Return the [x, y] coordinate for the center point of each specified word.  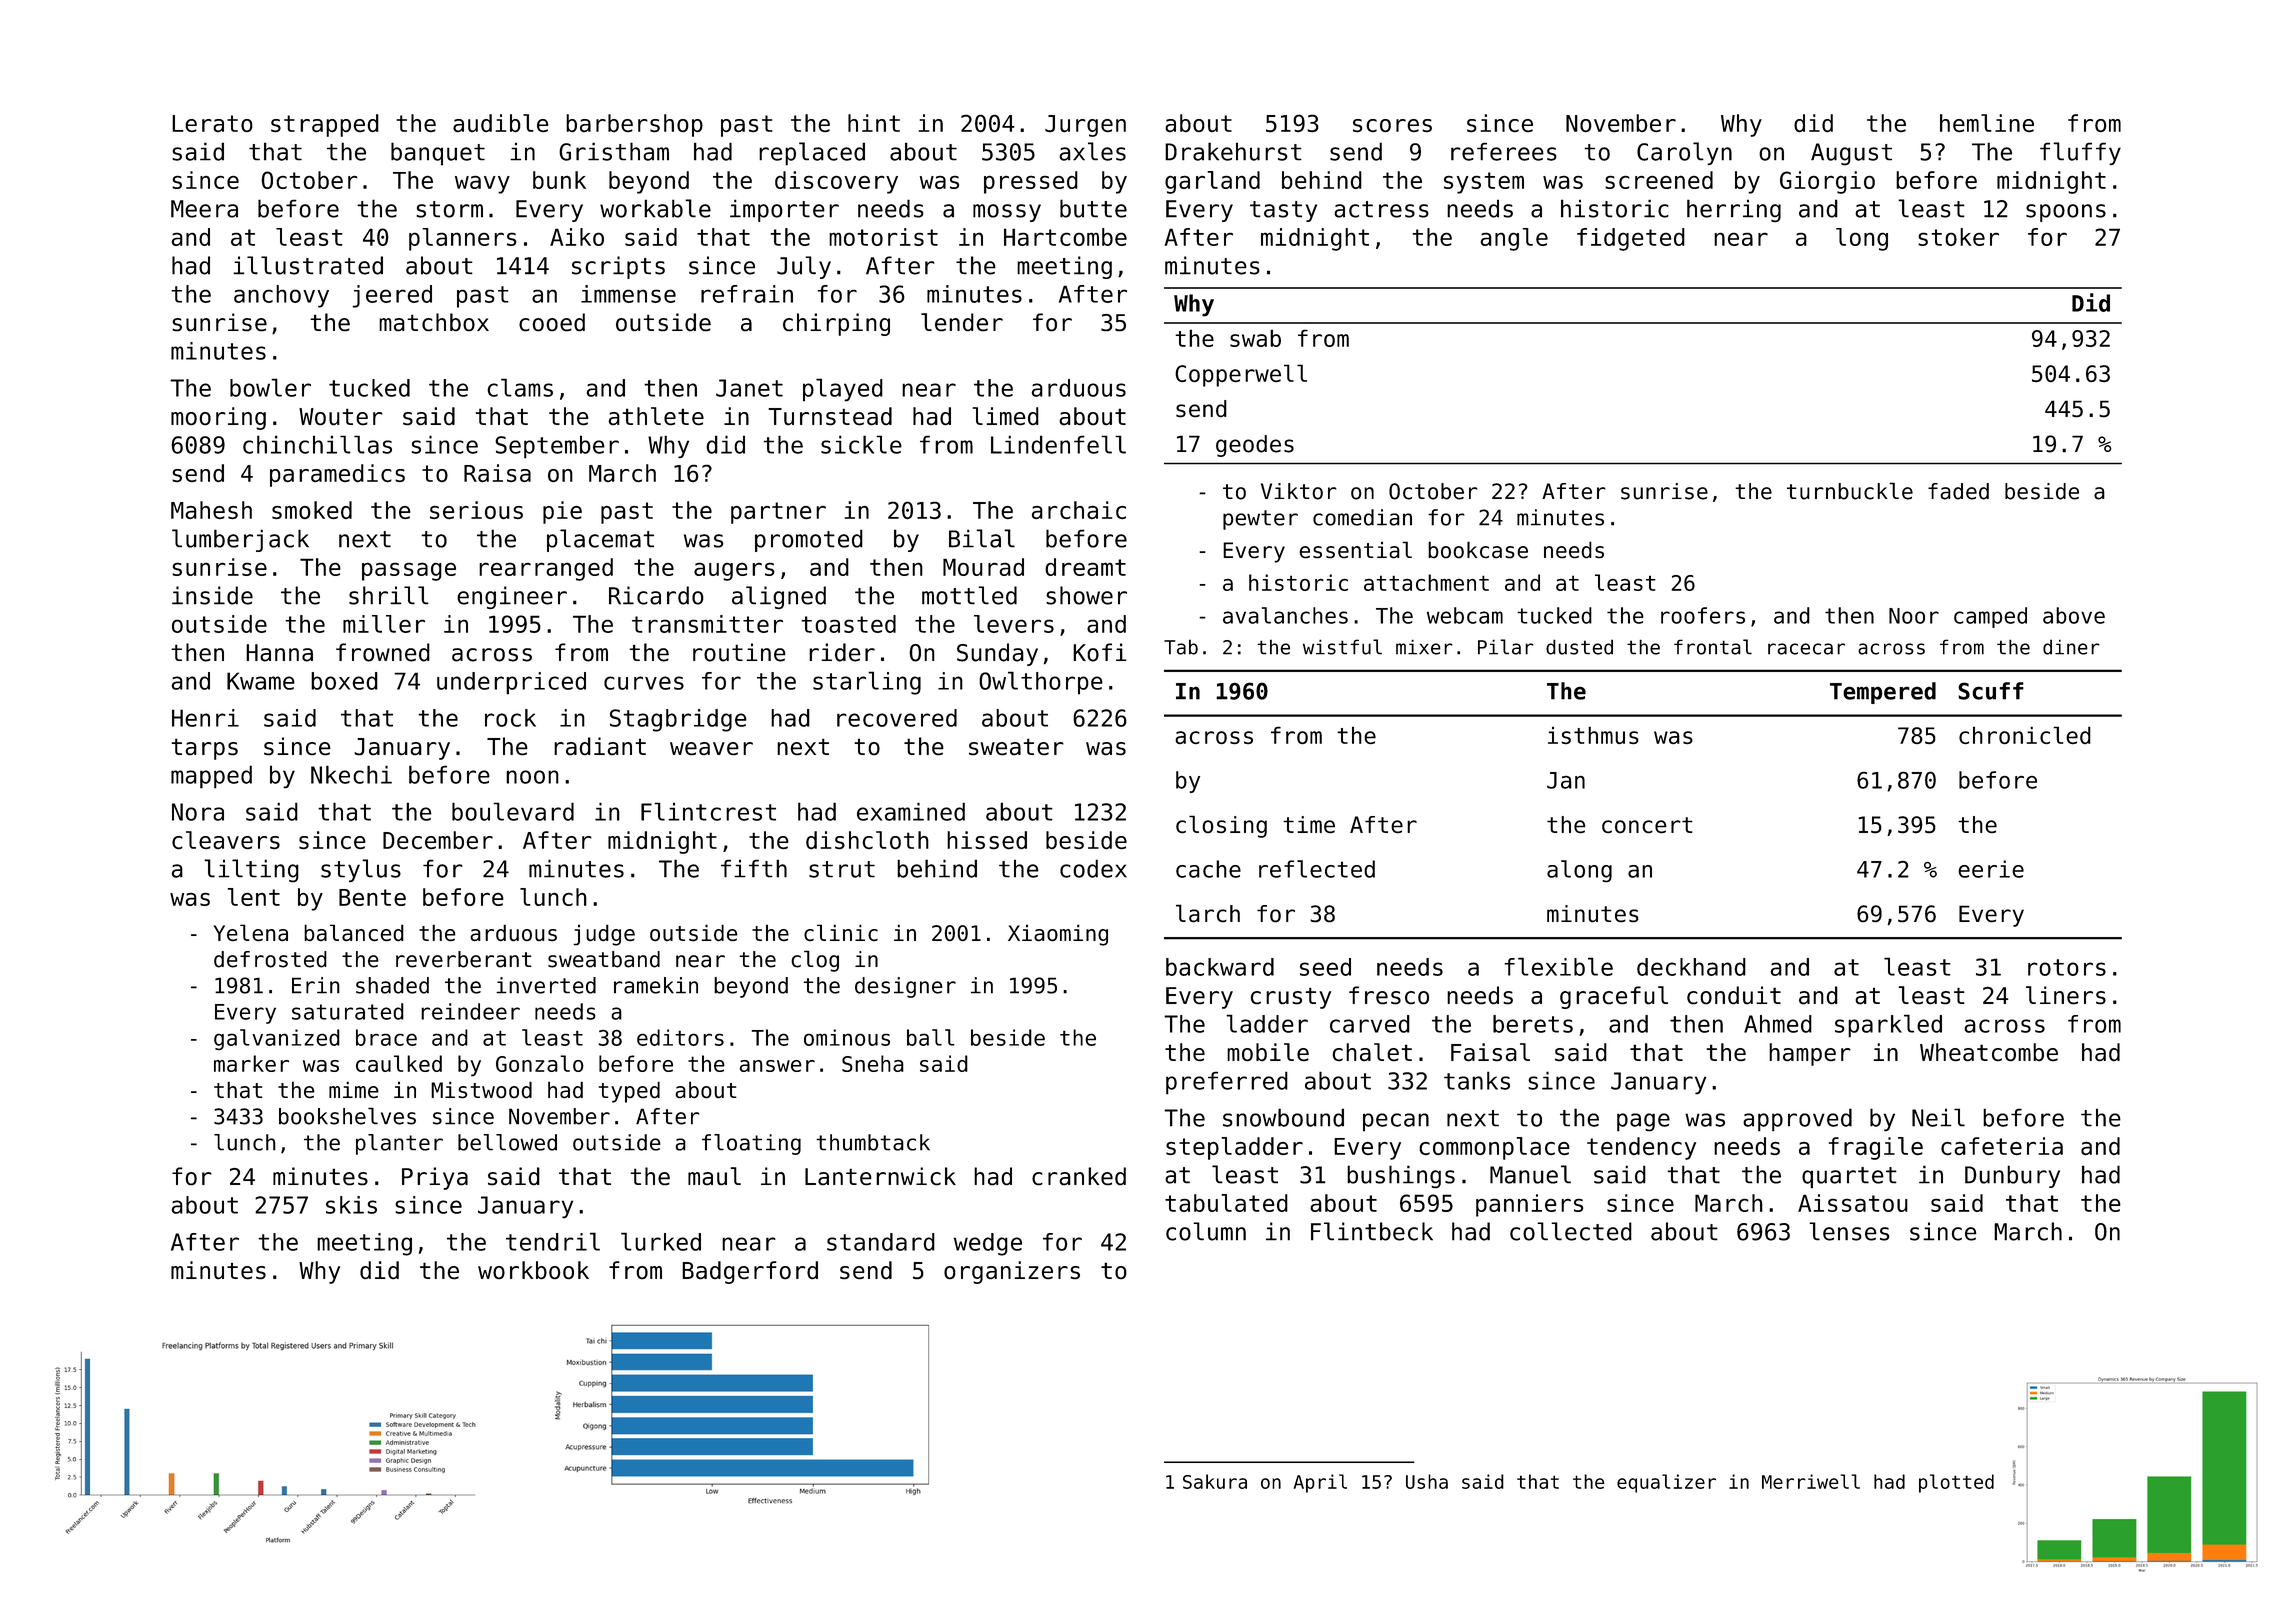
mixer [1424, 647]
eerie [1991, 869]
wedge [988, 1244]
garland [1212, 182]
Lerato [212, 123]
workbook [533, 1270]
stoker [1958, 237]
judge [604, 935]
